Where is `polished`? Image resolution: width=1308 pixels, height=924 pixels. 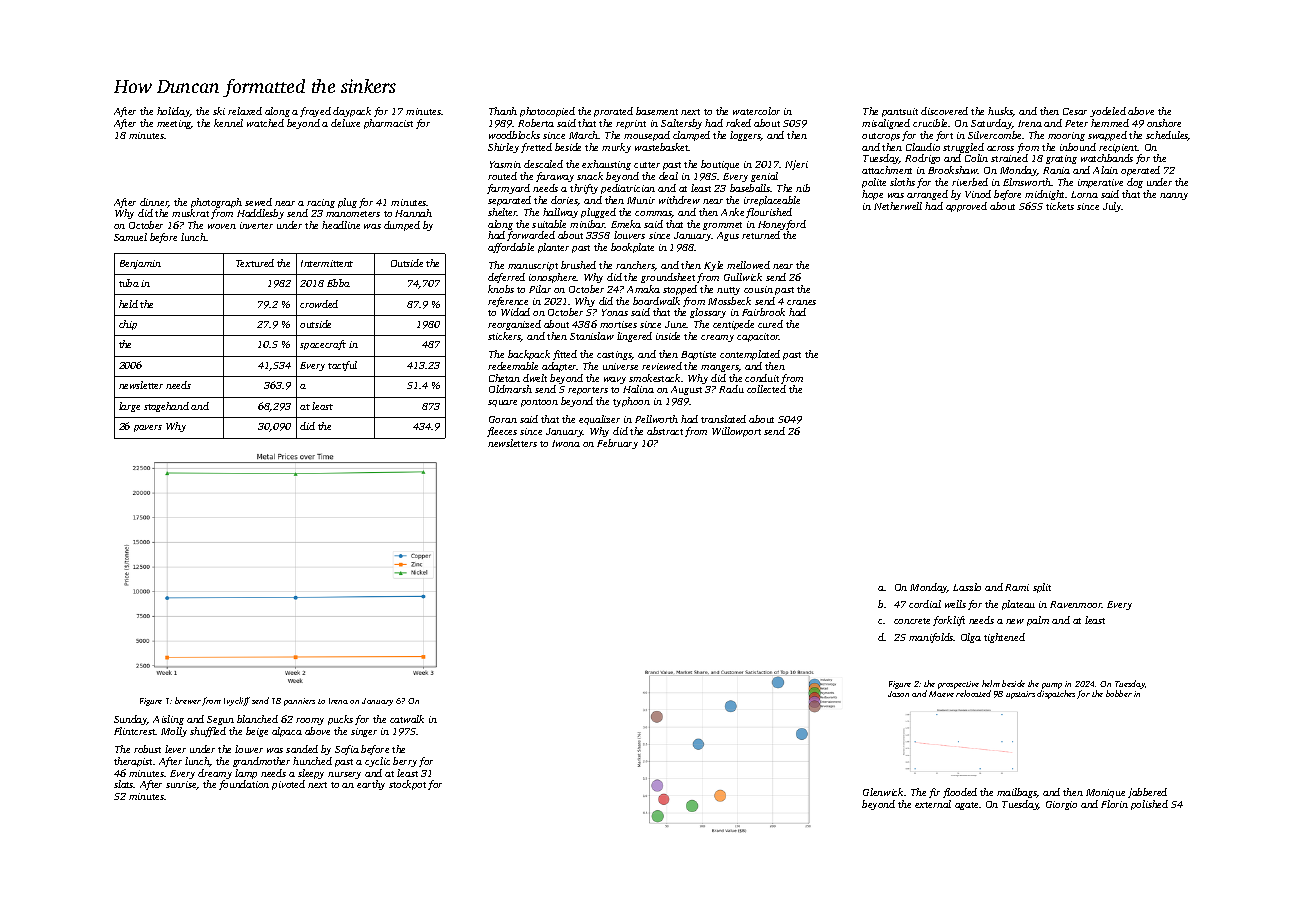
polished is located at coordinates (1149, 805).
